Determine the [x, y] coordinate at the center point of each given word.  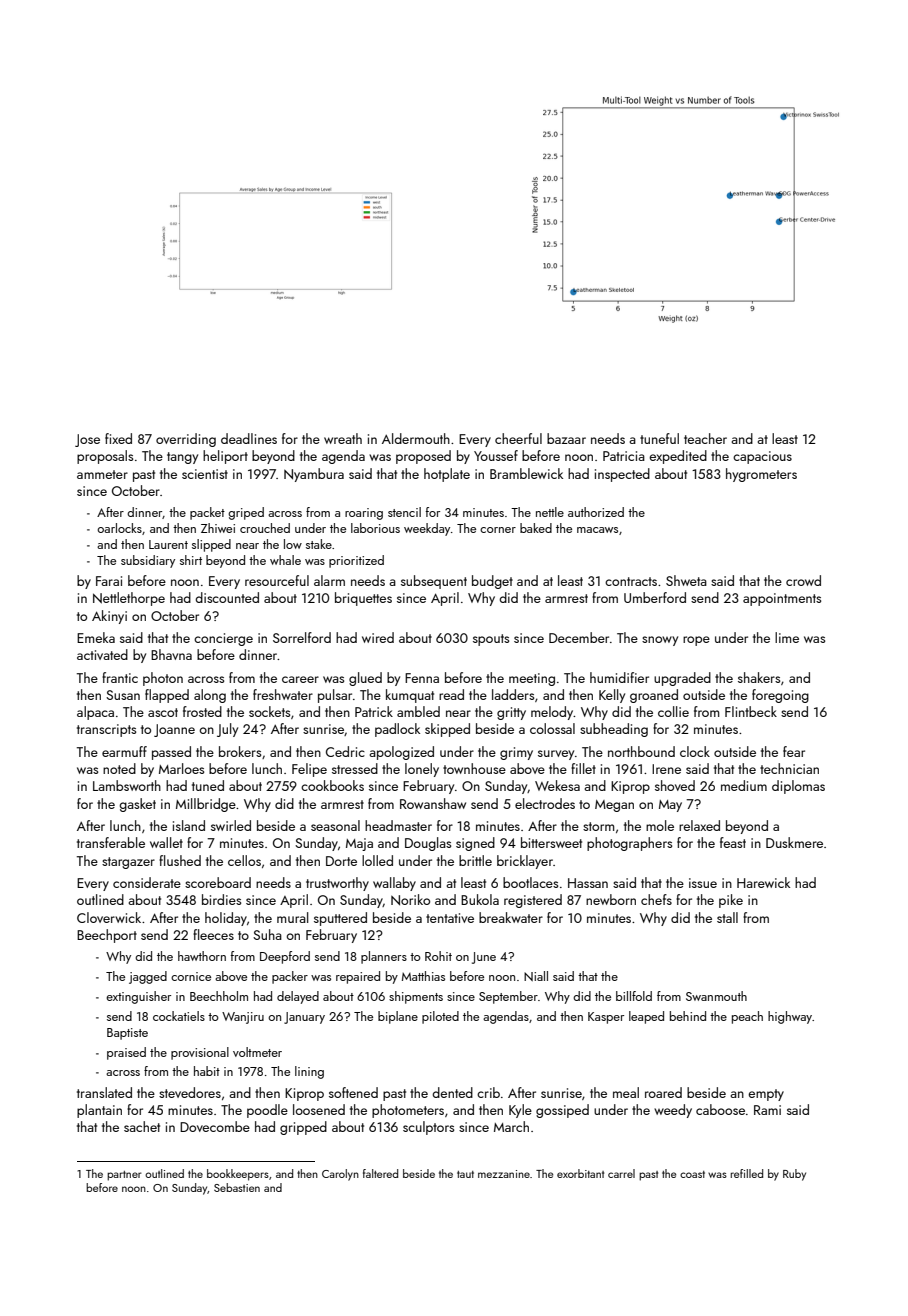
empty [766, 1095]
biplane [398, 1017]
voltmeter [257, 1052]
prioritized [356, 561]
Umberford [655, 597]
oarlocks [119, 528]
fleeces [213, 934]
